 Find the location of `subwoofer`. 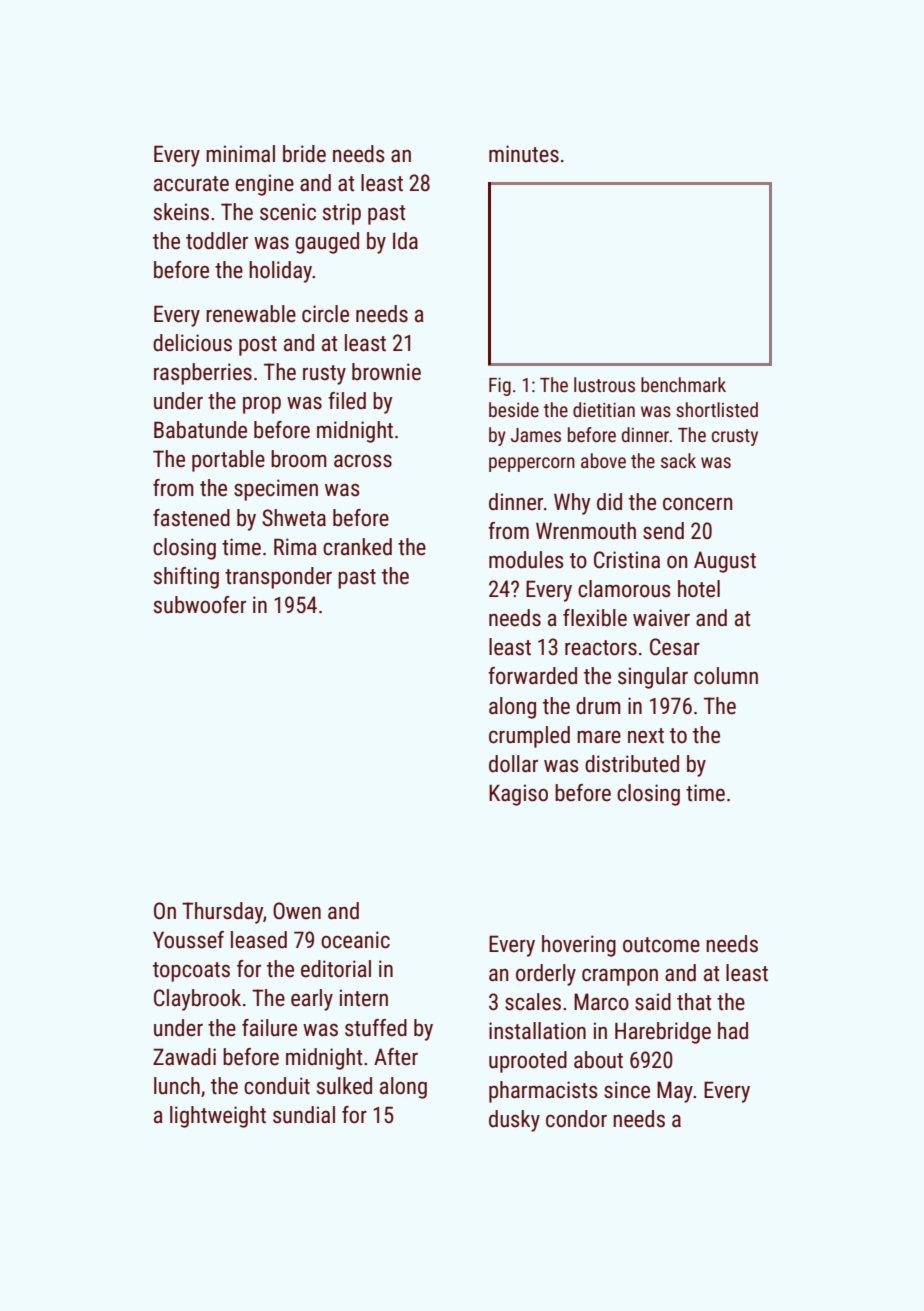

subwoofer is located at coordinates (200, 605).
